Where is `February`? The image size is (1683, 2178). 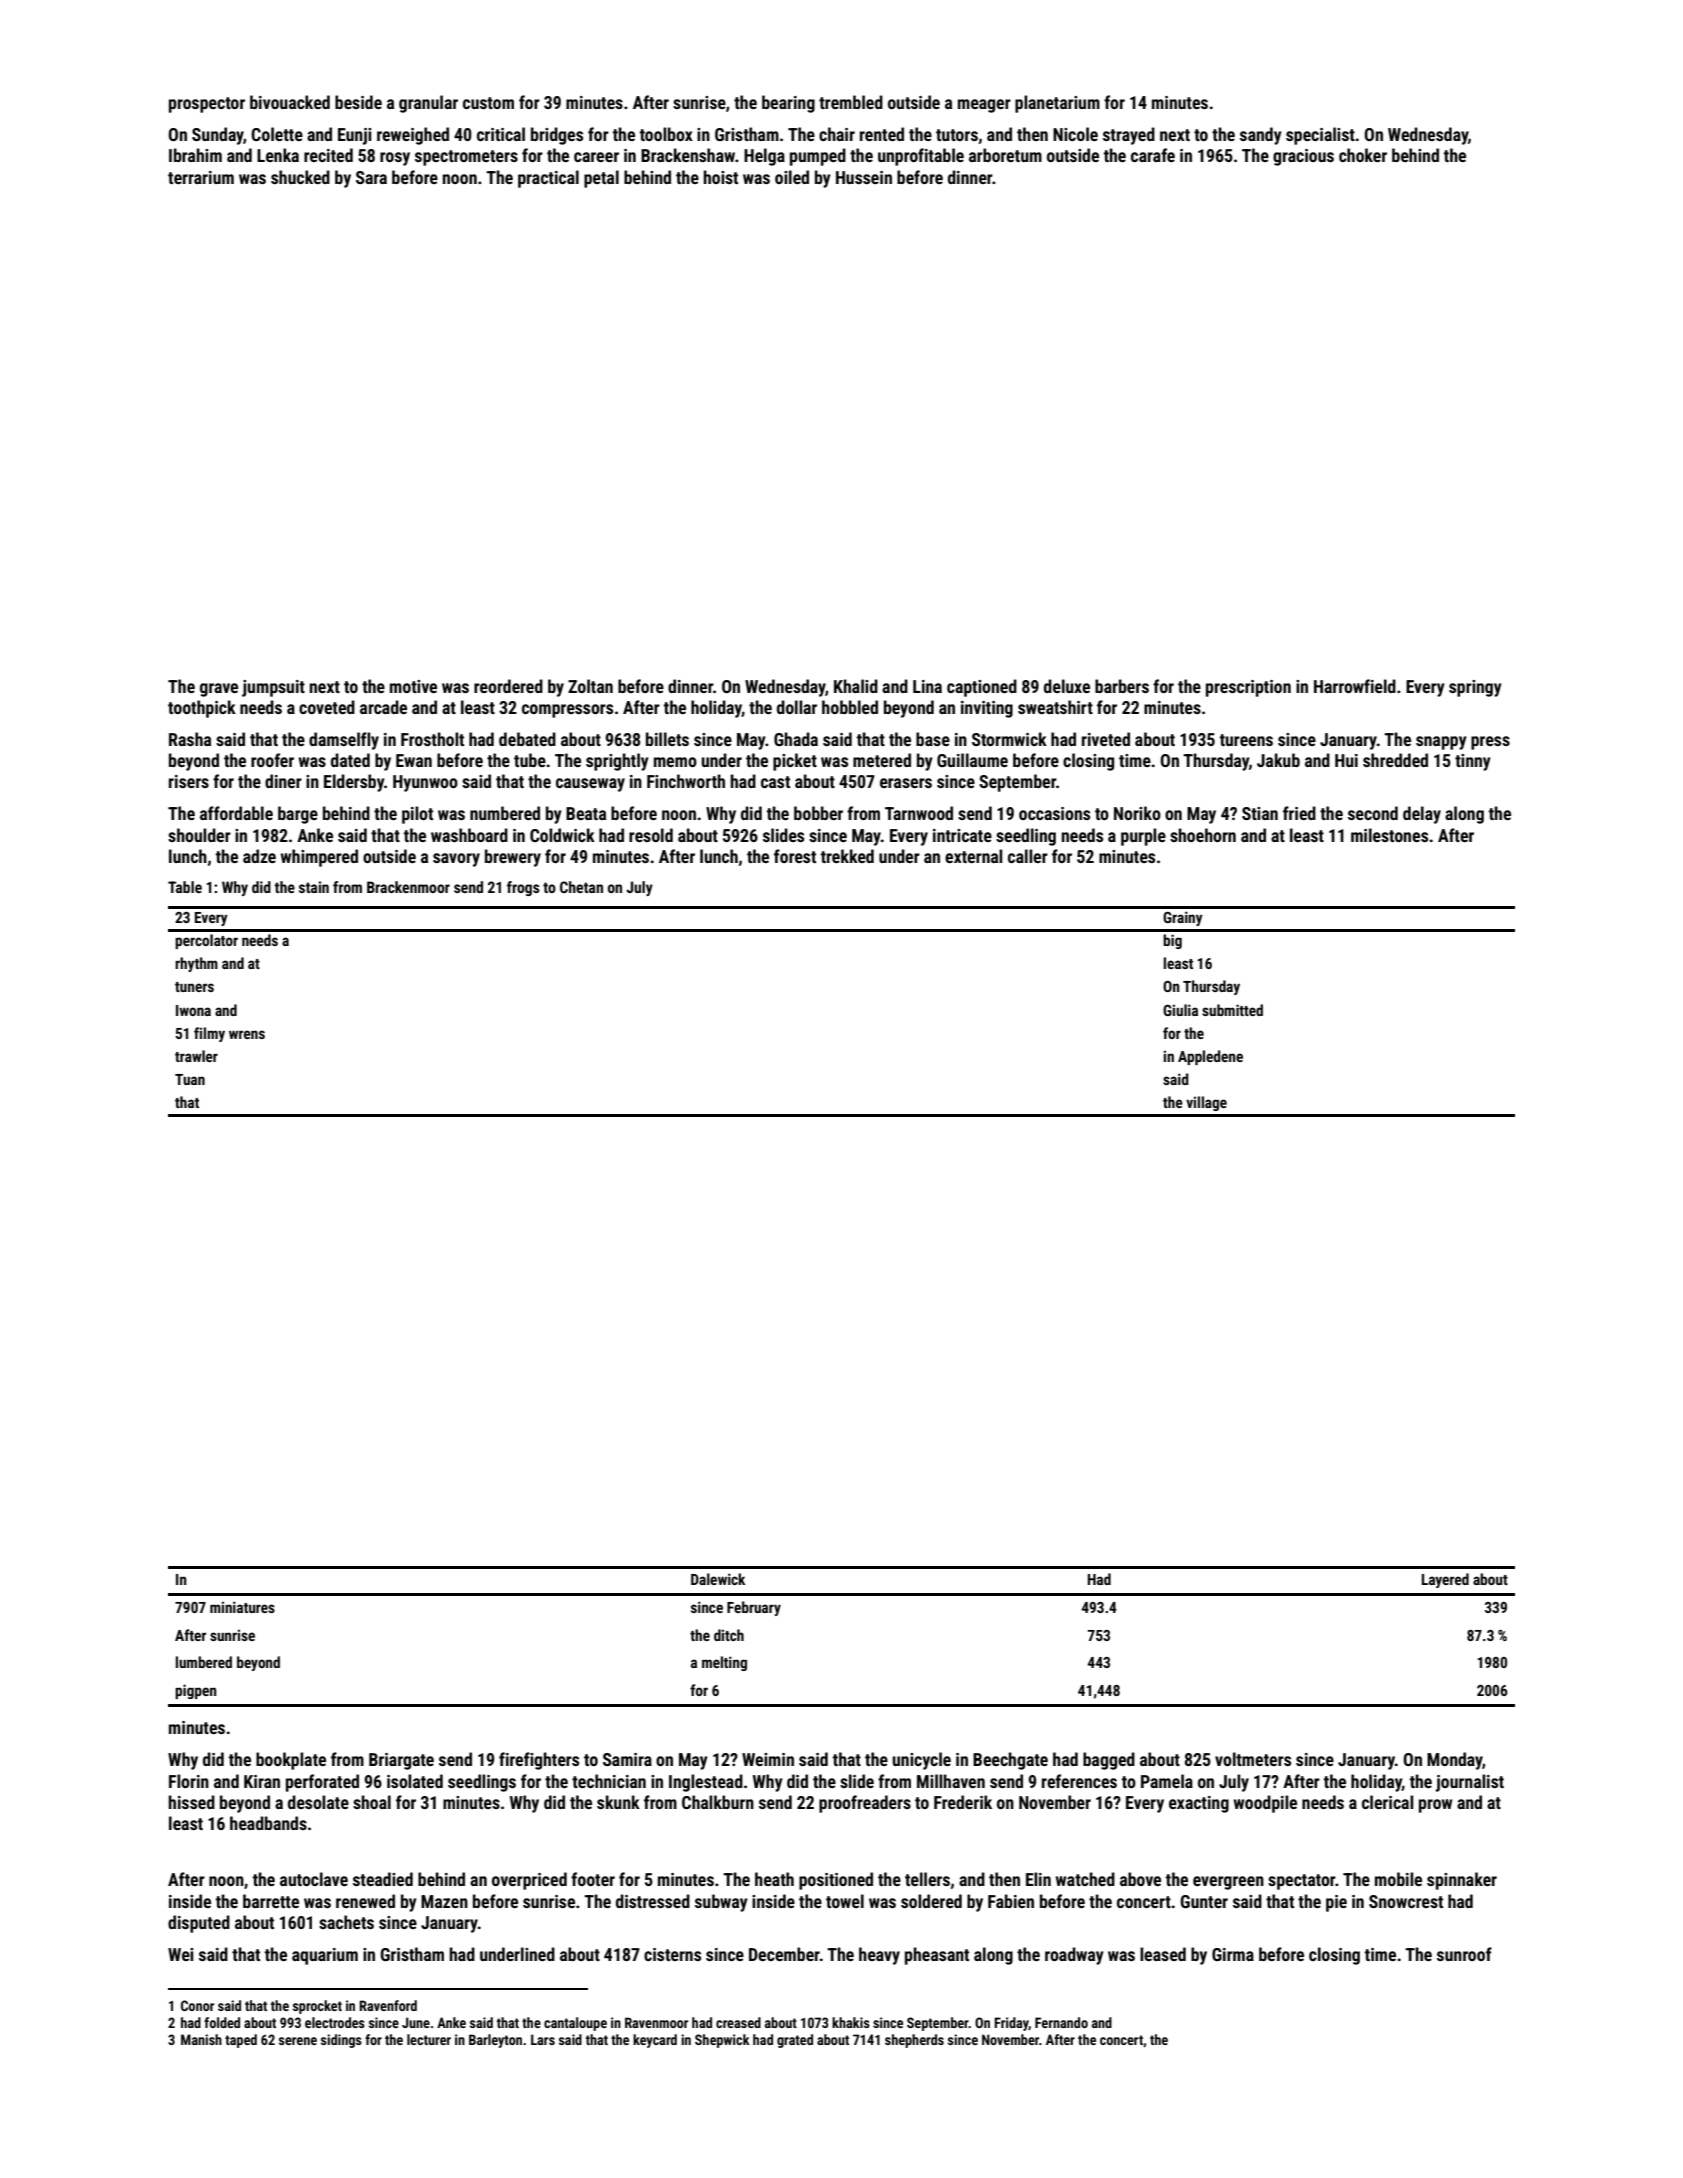
February is located at coordinates (754, 1608).
